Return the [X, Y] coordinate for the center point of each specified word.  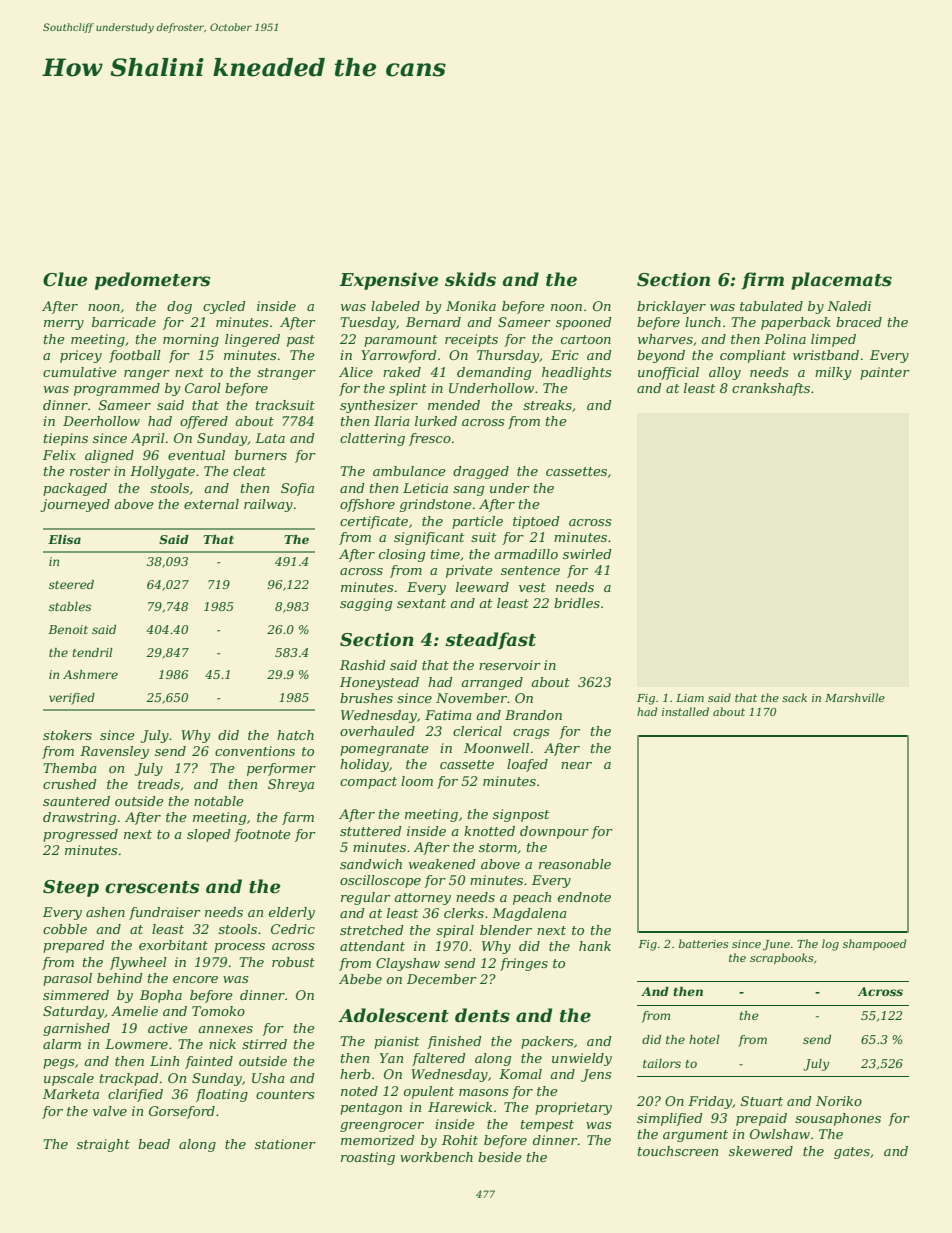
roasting [368, 1158]
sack [794, 697]
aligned [109, 456]
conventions [255, 751]
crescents [152, 887]
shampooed [875, 944]
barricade [124, 322]
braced [859, 322]
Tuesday [368, 323]
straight [103, 1145]
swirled [587, 554]
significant [429, 538]
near [576, 765]
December [442, 979]
